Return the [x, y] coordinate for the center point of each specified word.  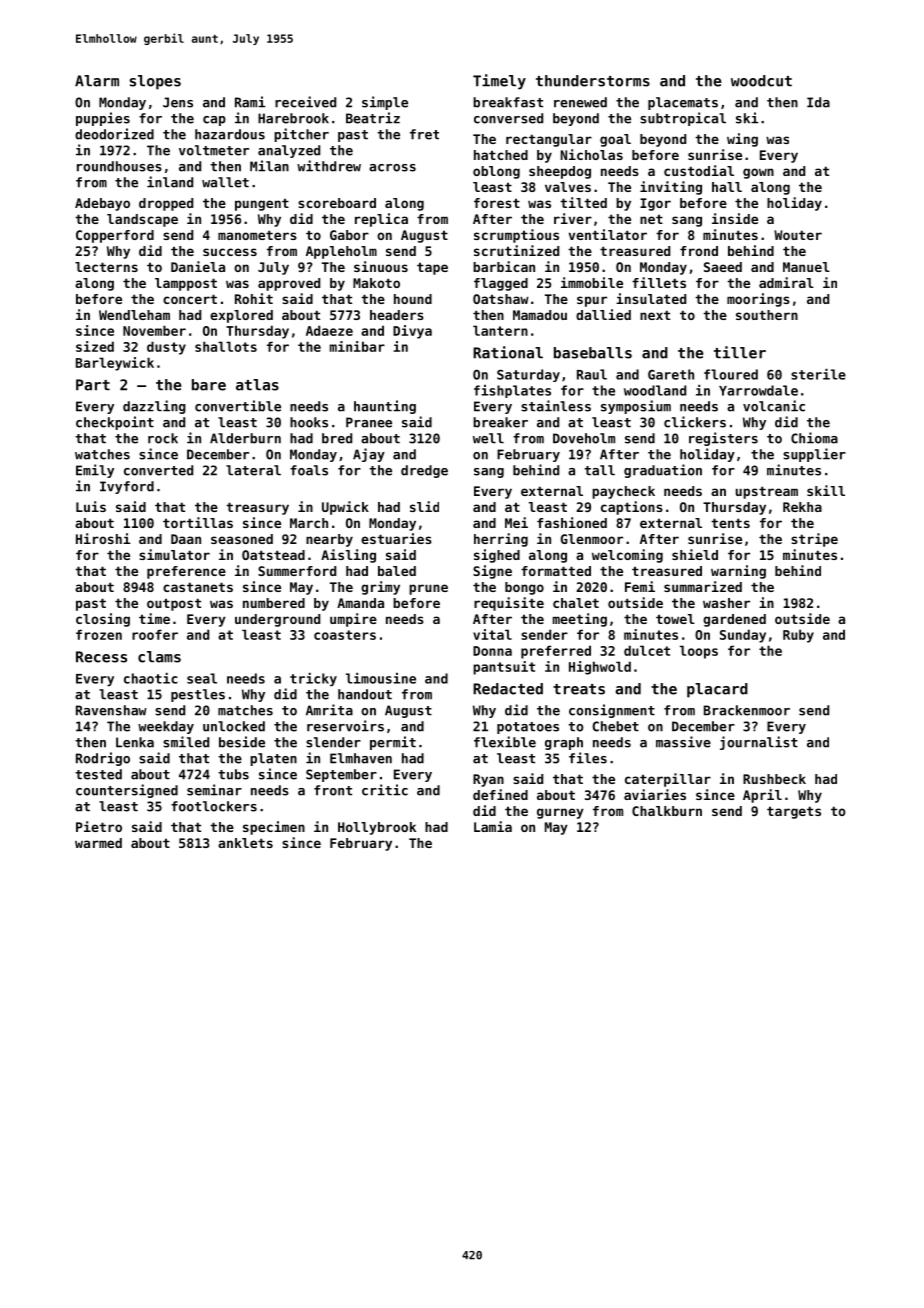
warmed [98, 843]
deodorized [114, 134]
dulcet [647, 650]
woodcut [761, 81]
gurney [560, 813]
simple [385, 103]
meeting [580, 620]
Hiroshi [103, 538]
